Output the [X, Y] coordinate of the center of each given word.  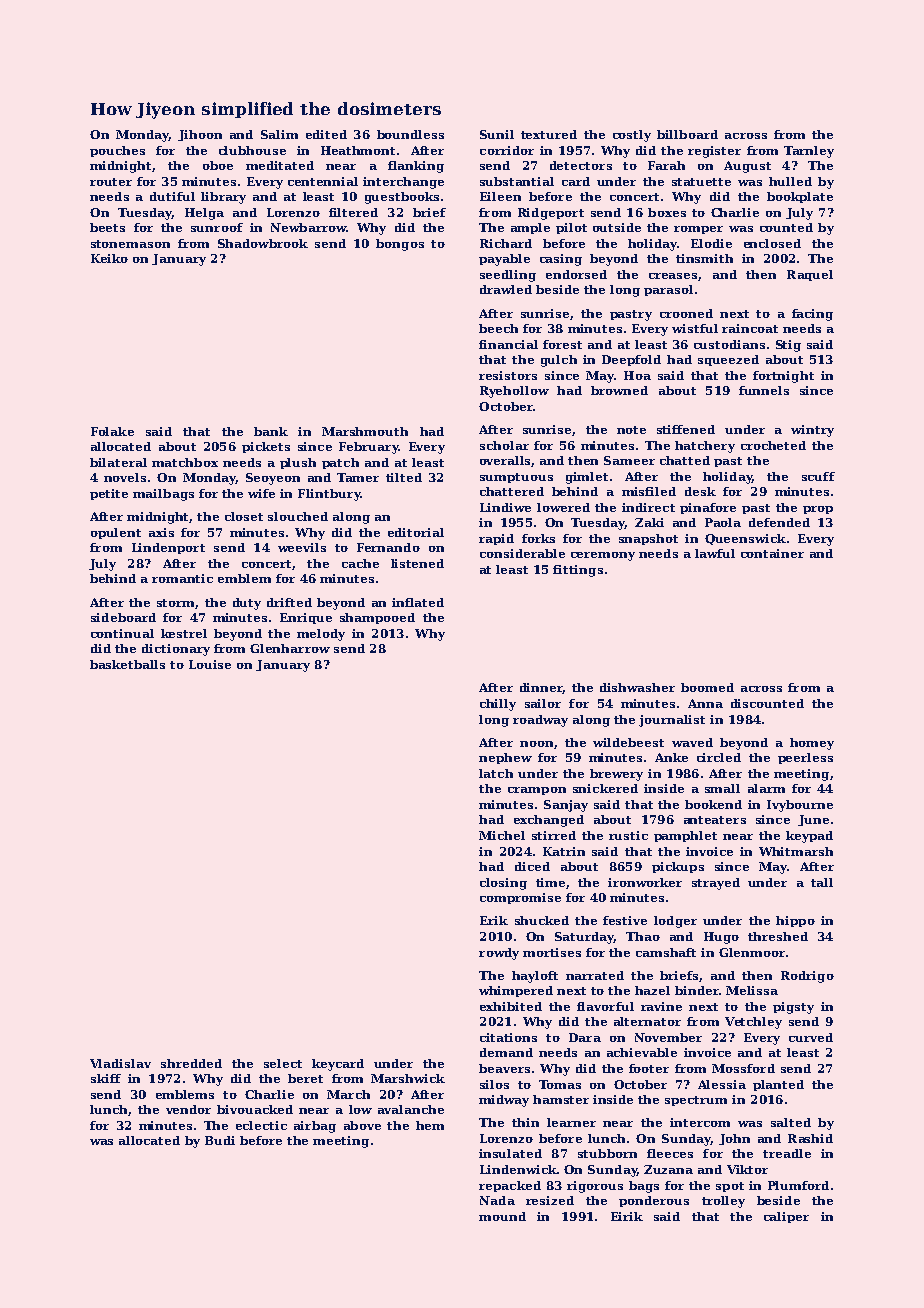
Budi [220, 1140]
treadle [787, 1153]
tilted [404, 477]
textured [549, 134]
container [772, 553]
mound [502, 1216]
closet [244, 516]
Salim [279, 134]
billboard [687, 134]
